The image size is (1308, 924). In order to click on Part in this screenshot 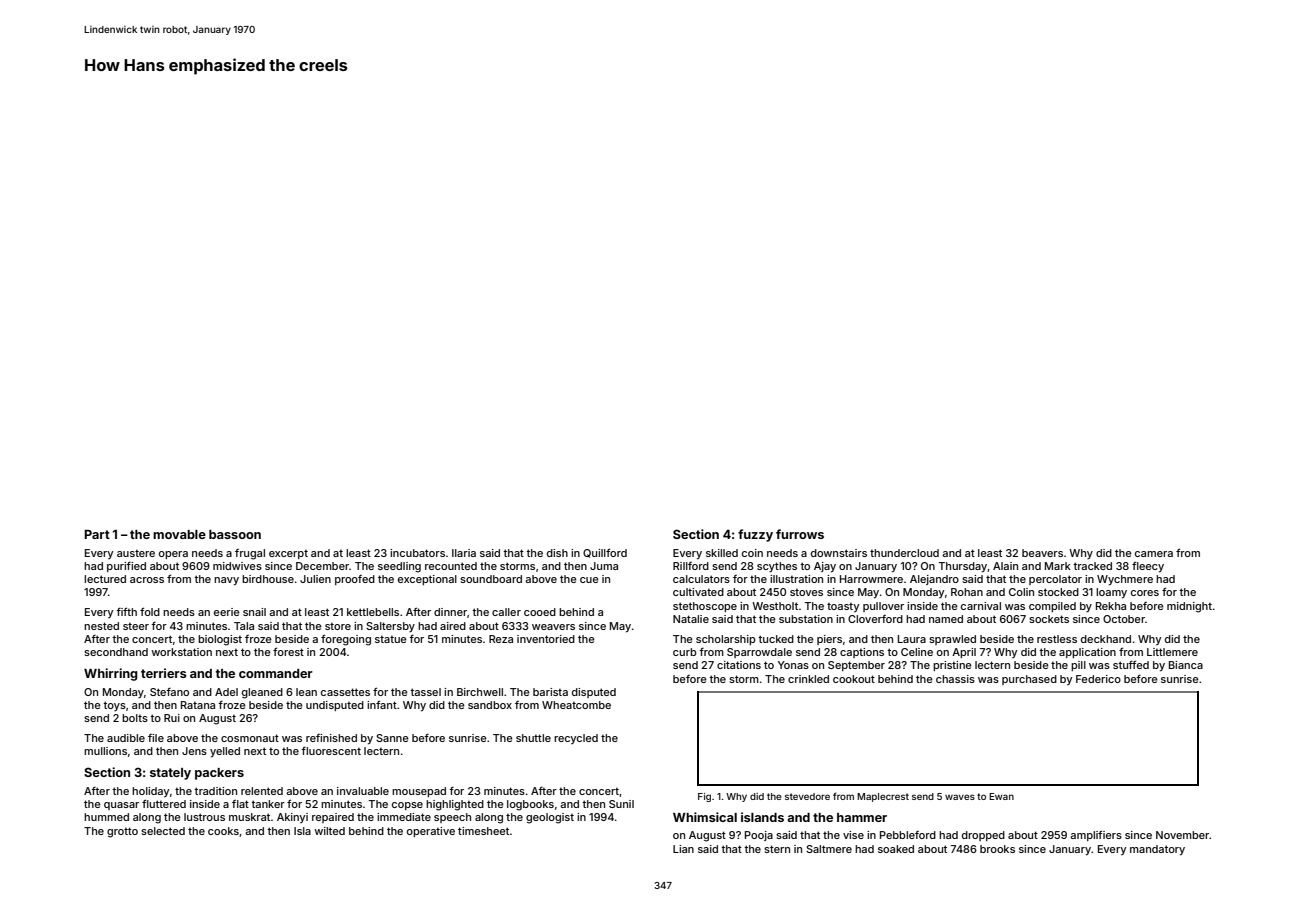, I will do `click(97, 534)`.
